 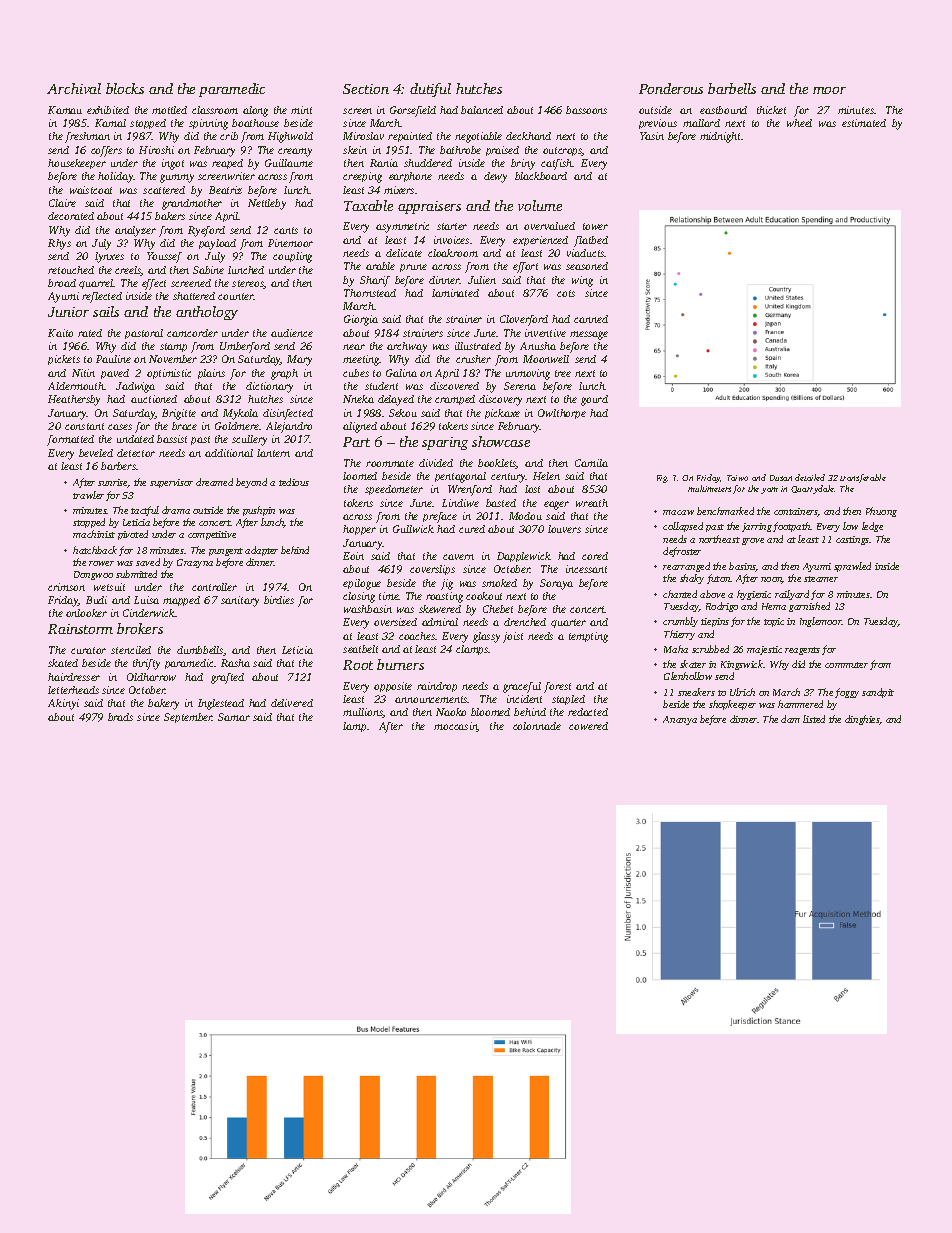 What do you see at coordinates (810, 477) in the screenshot?
I see `detailed` at bounding box center [810, 477].
